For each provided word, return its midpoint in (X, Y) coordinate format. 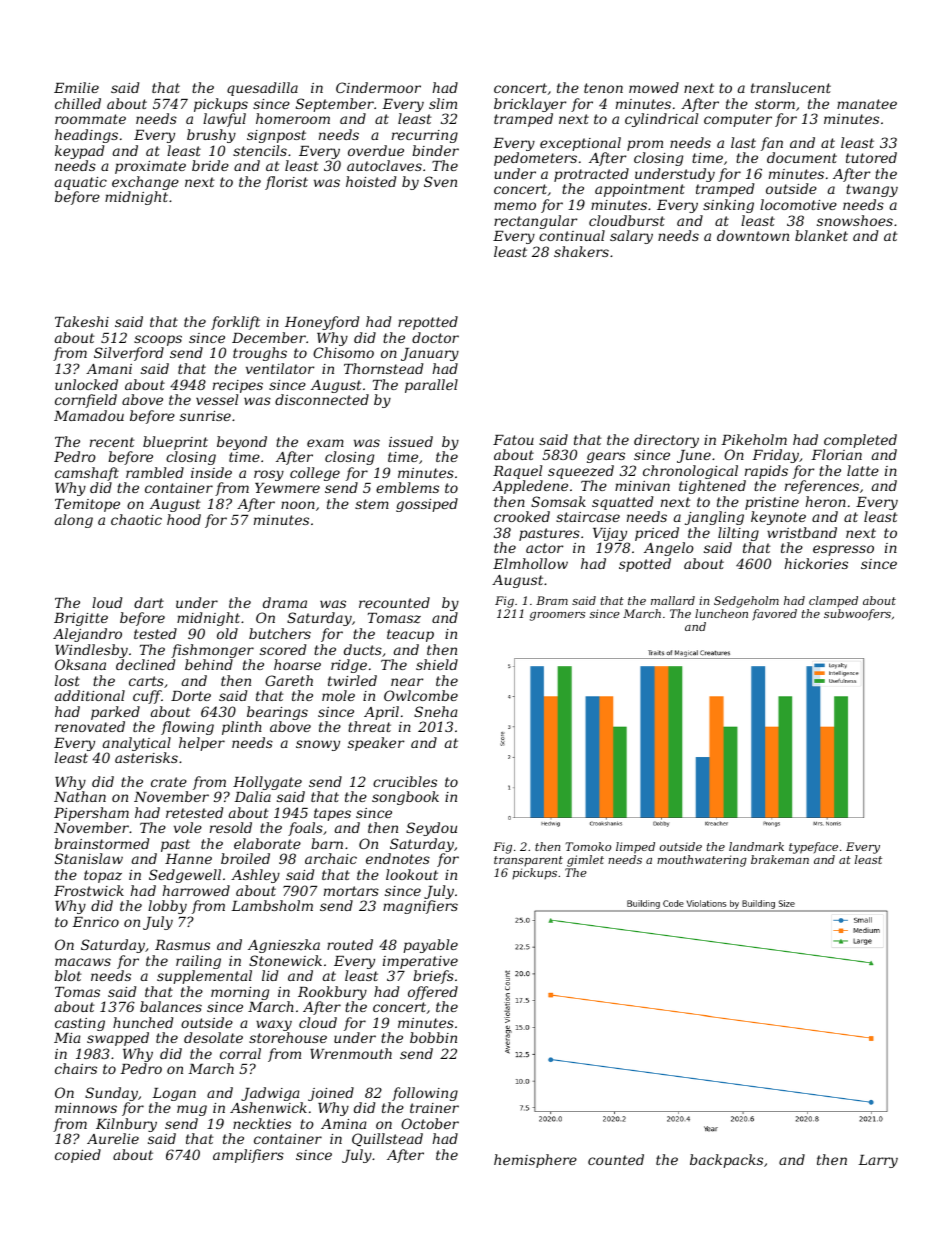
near (407, 682)
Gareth (289, 680)
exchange (145, 183)
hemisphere (535, 1161)
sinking (728, 206)
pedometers (535, 159)
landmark (756, 846)
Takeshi (82, 321)
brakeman (780, 859)
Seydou (431, 829)
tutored (871, 157)
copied (78, 1156)
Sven (440, 181)
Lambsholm (272, 905)
